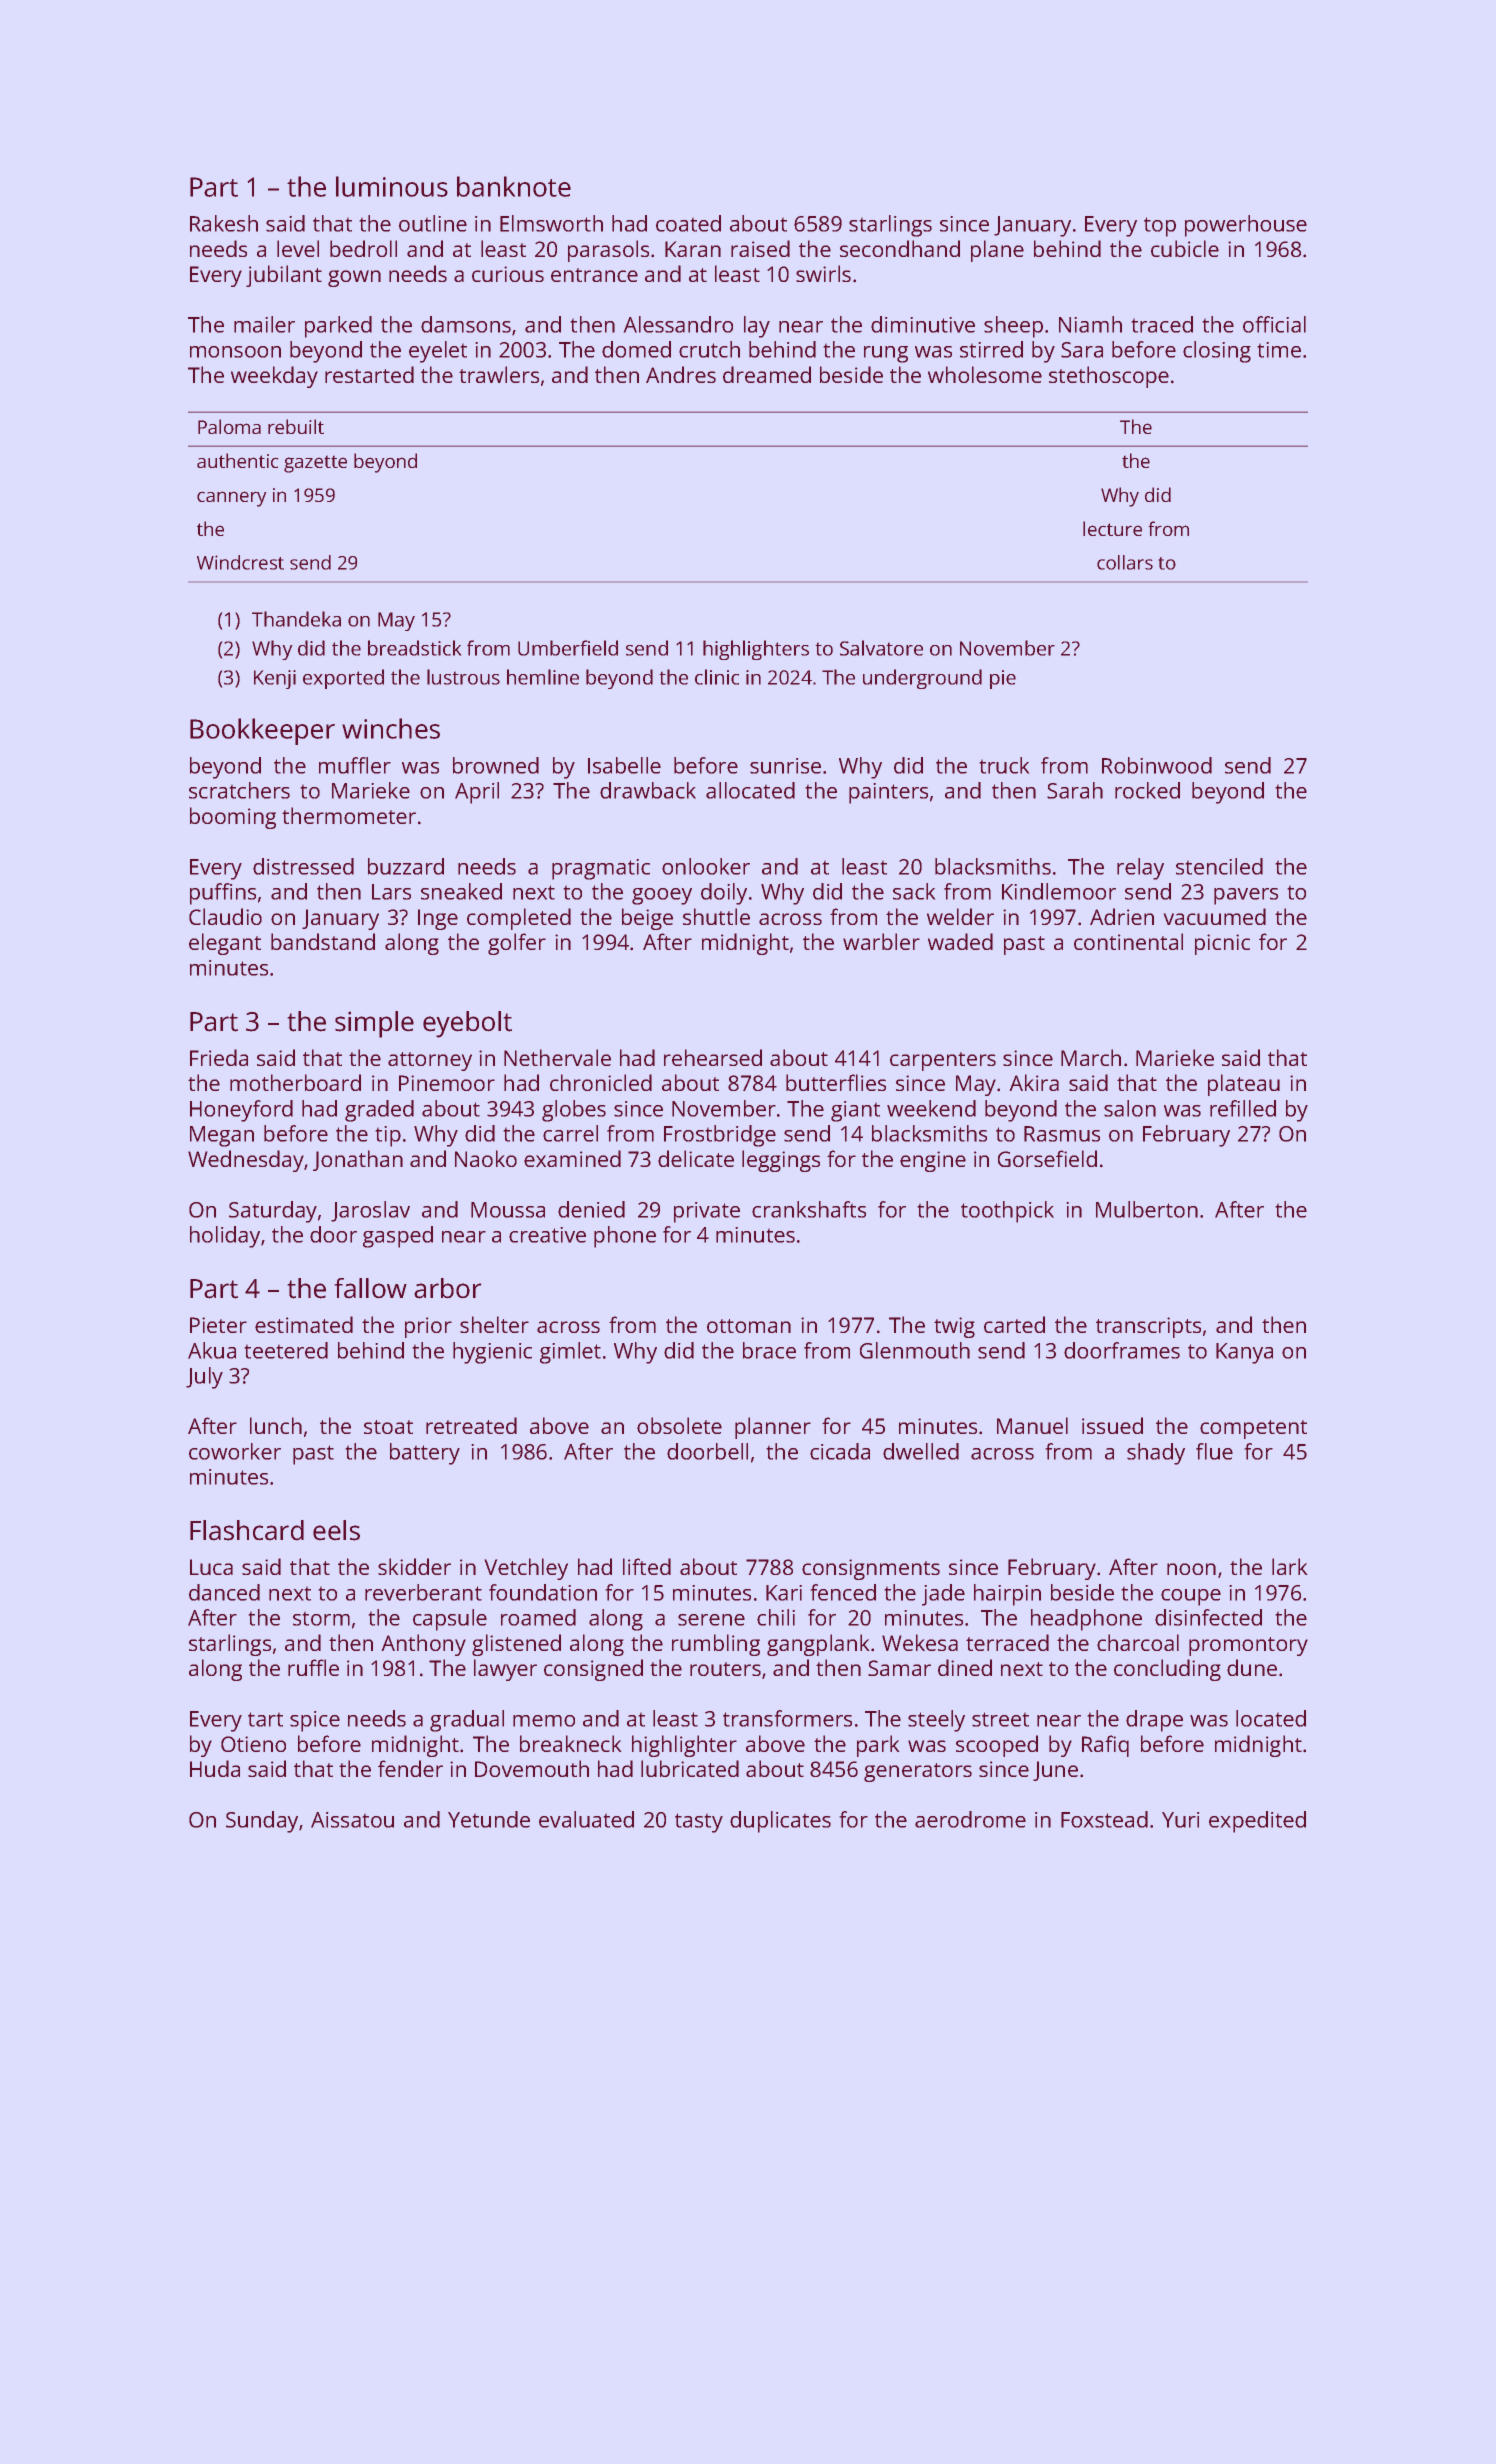 The image size is (1496, 2464). What do you see at coordinates (688, 223) in the screenshot?
I see `coated` at bounding box center [688, 223].
